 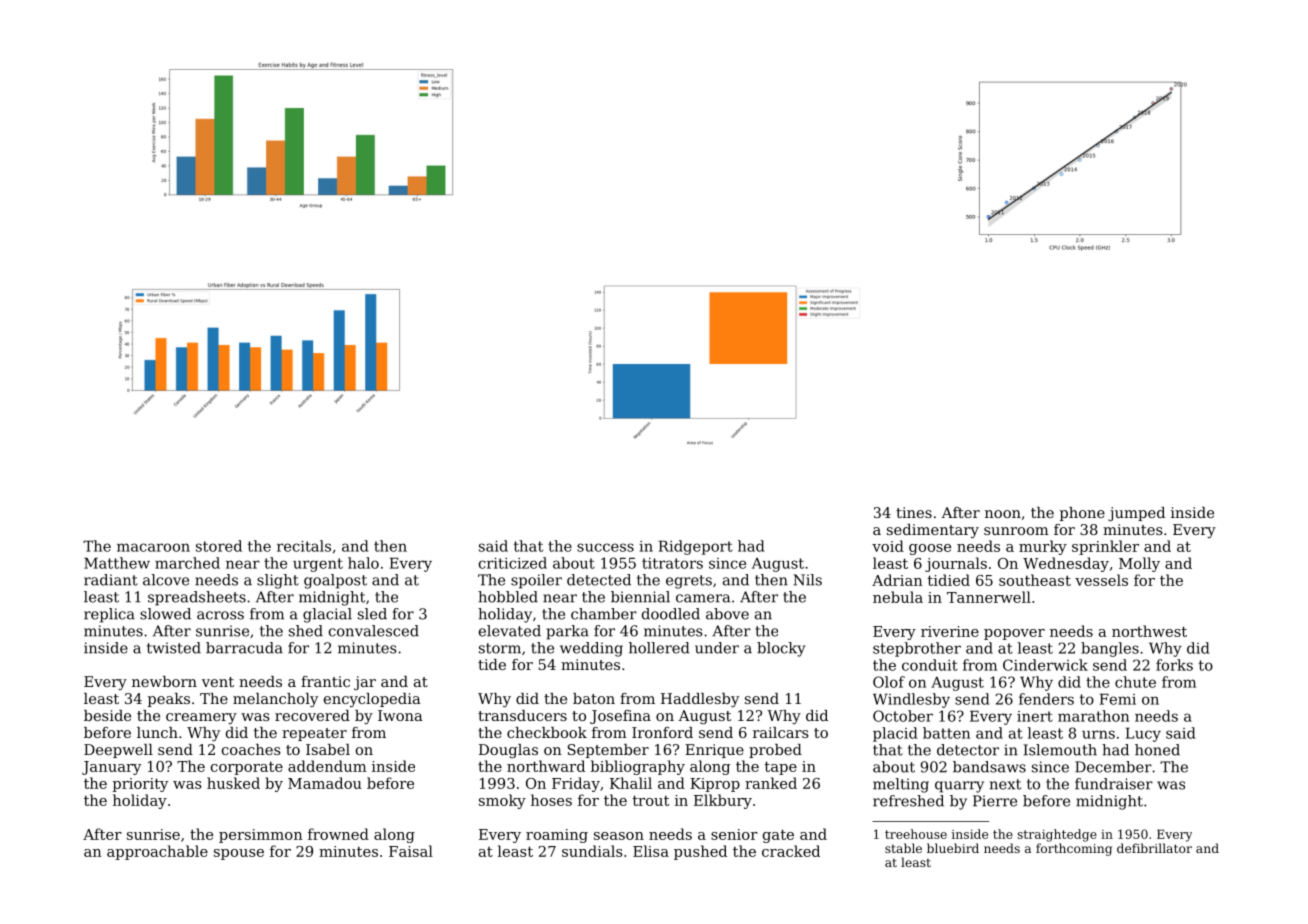 I want to click on fundraiser, so click(x=1114, y=784).
